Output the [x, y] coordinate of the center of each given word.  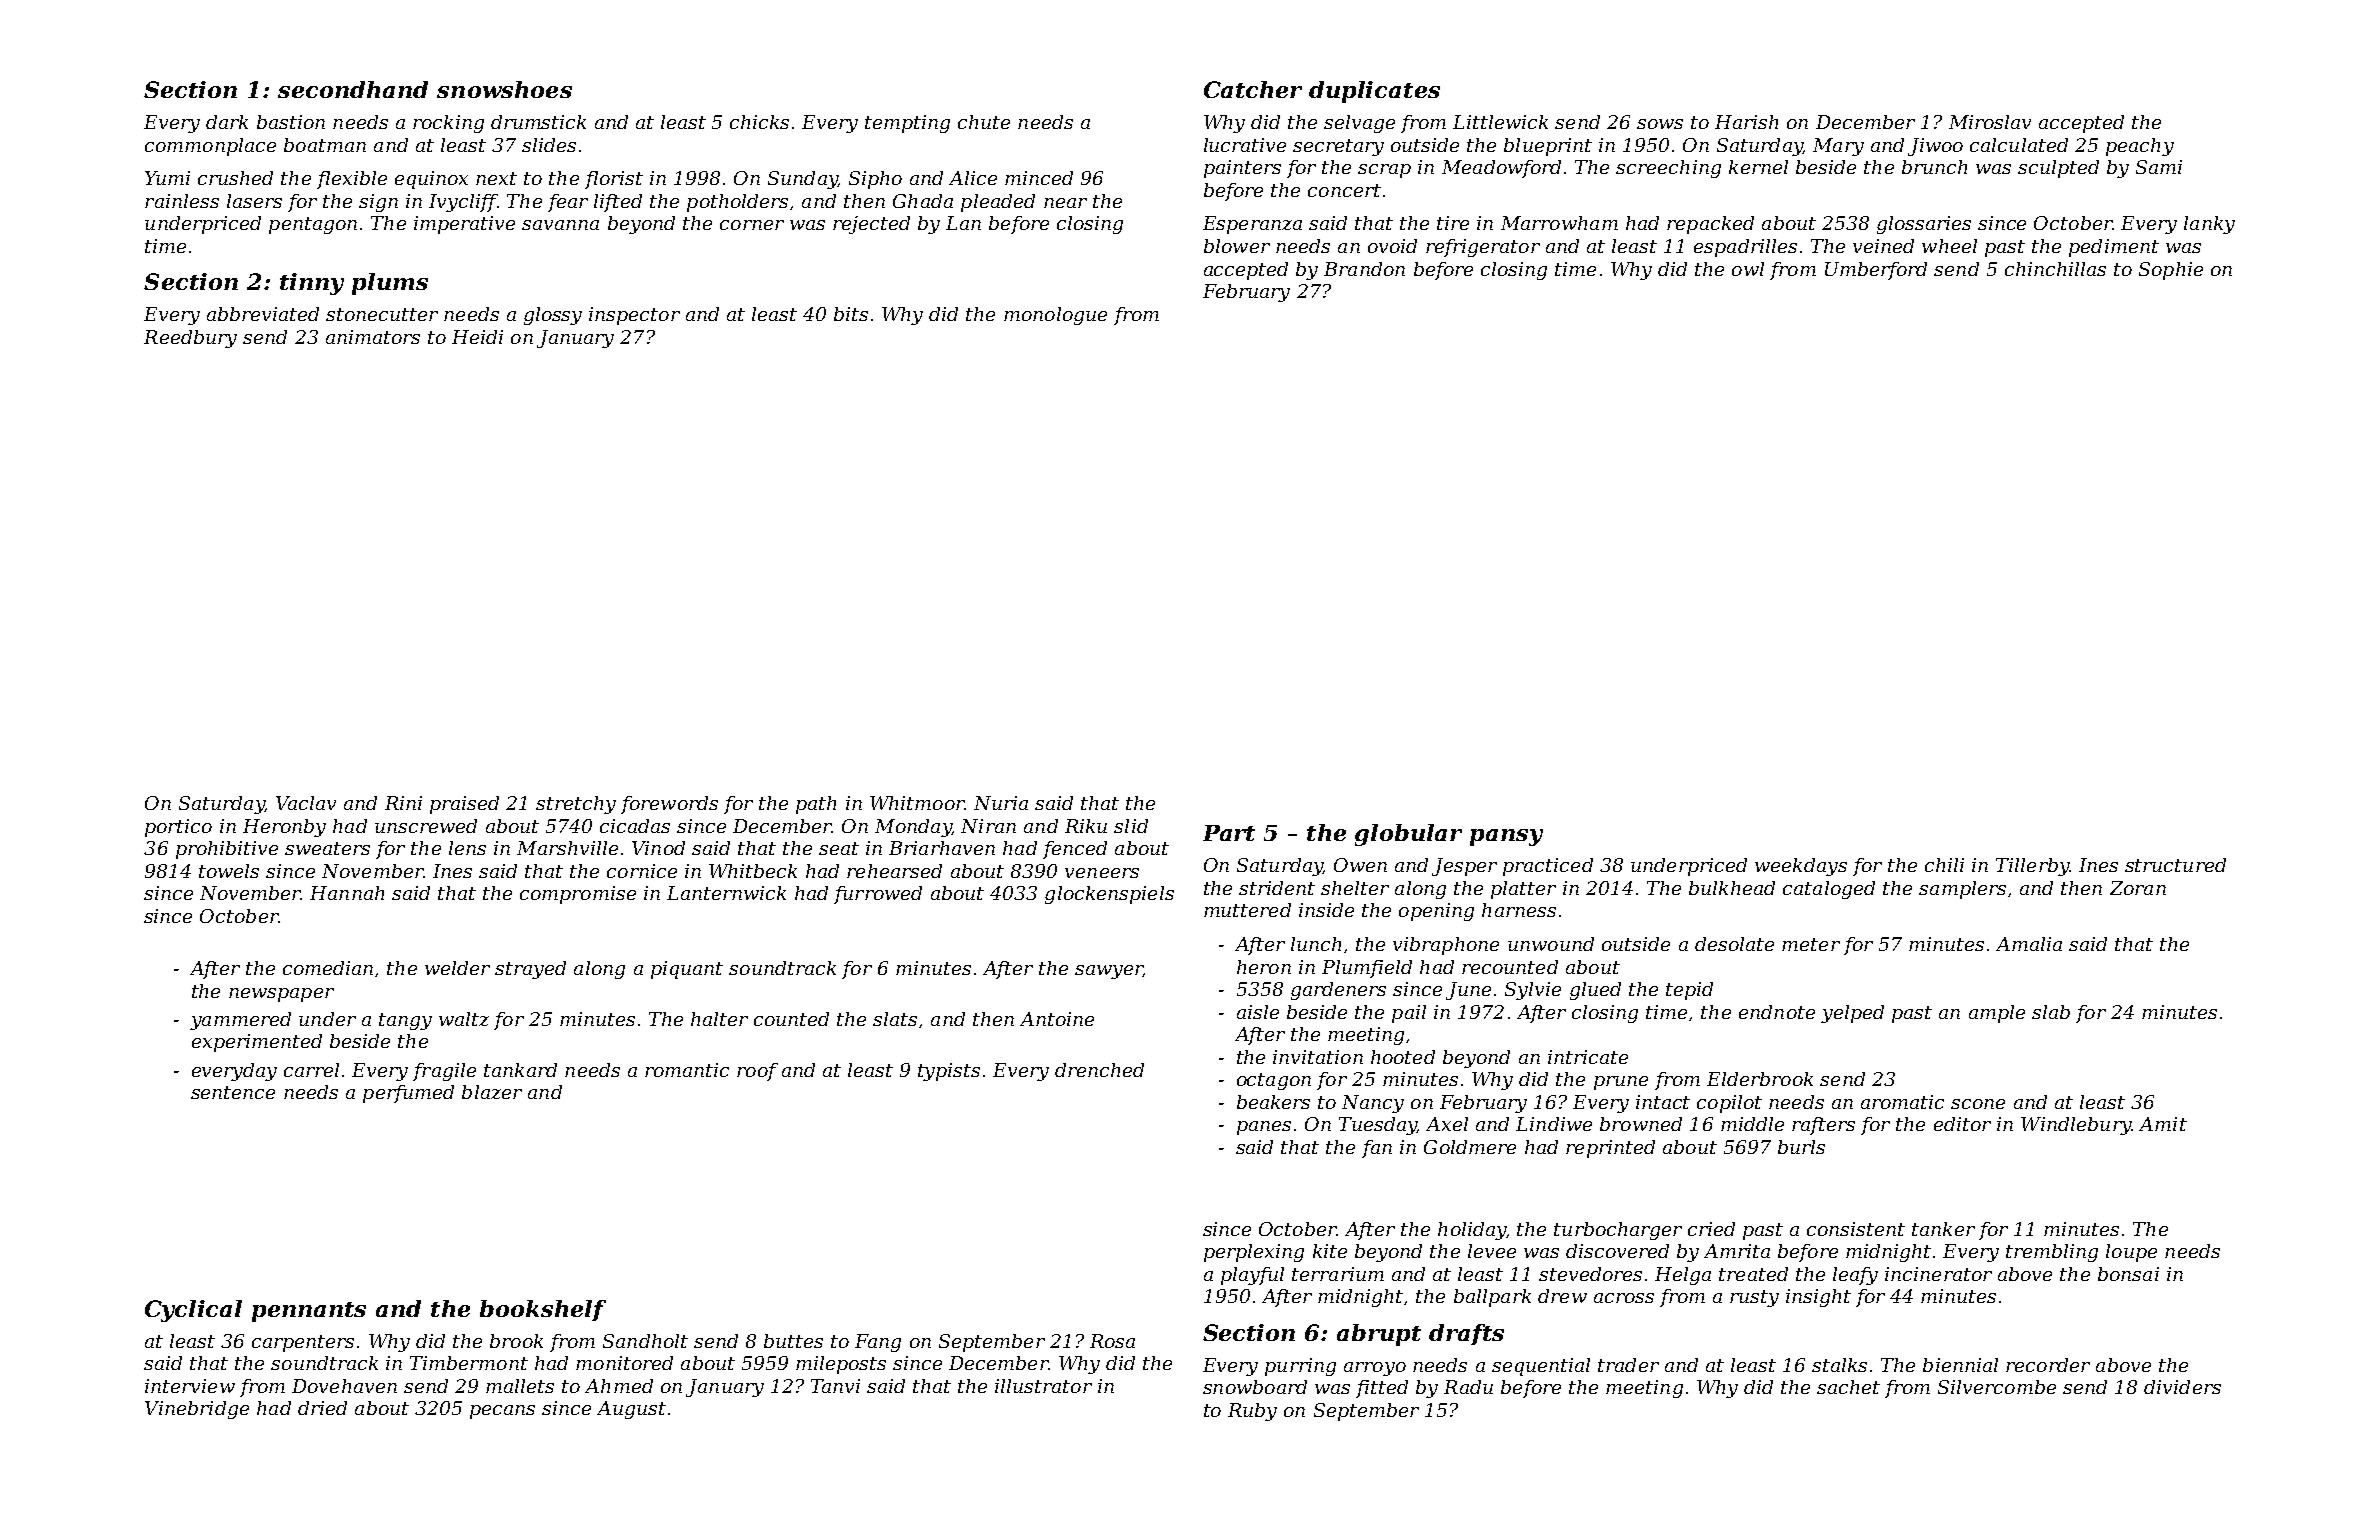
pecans [502, 1412]
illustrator [1043, 1386]
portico [178, 828]
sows [1660, 124]
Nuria [1001, 803]
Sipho [875, 180]
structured [2175, 865]
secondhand [353, 89]
